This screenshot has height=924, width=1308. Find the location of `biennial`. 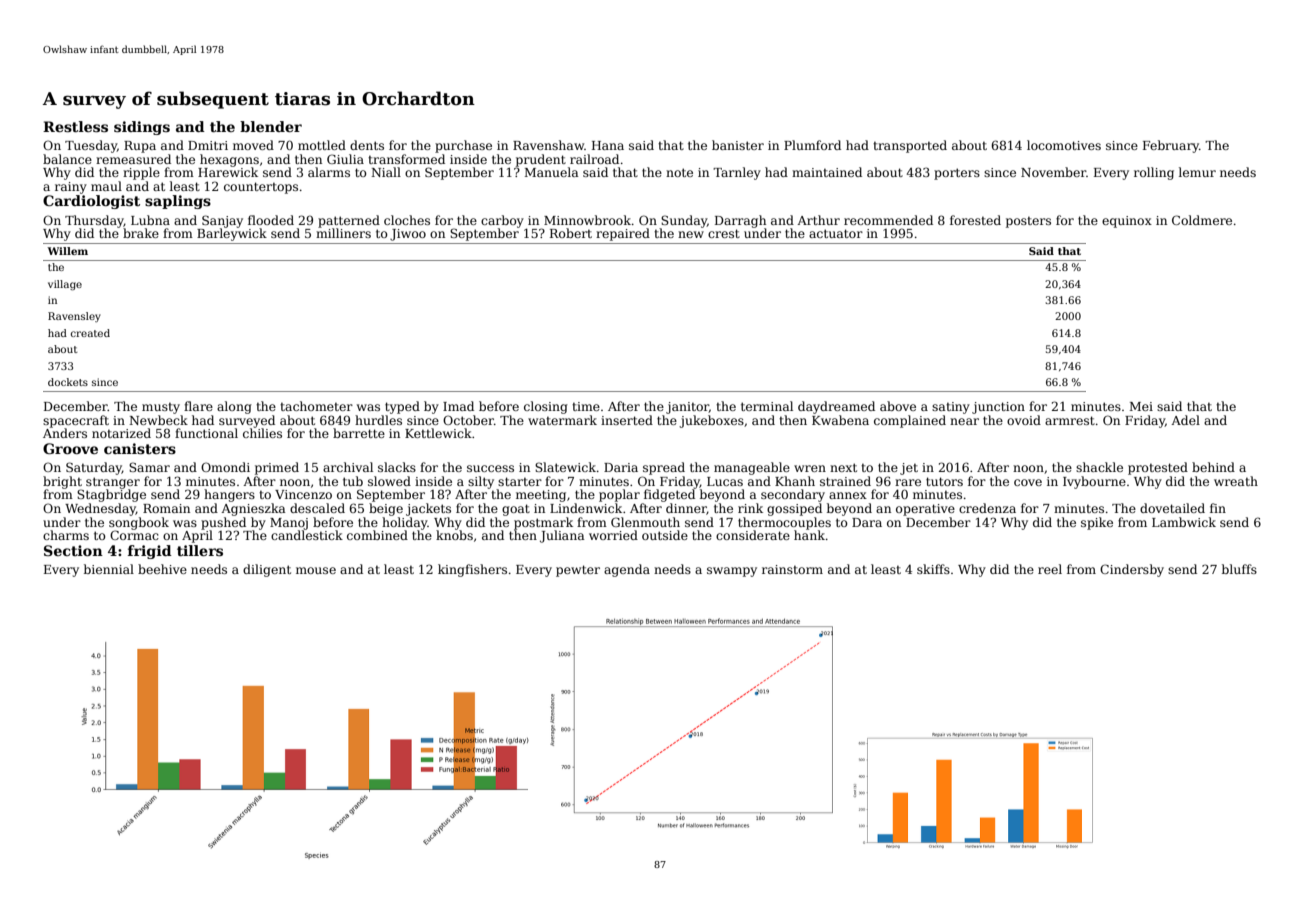

biennial is located at coordinates (109, 569).
